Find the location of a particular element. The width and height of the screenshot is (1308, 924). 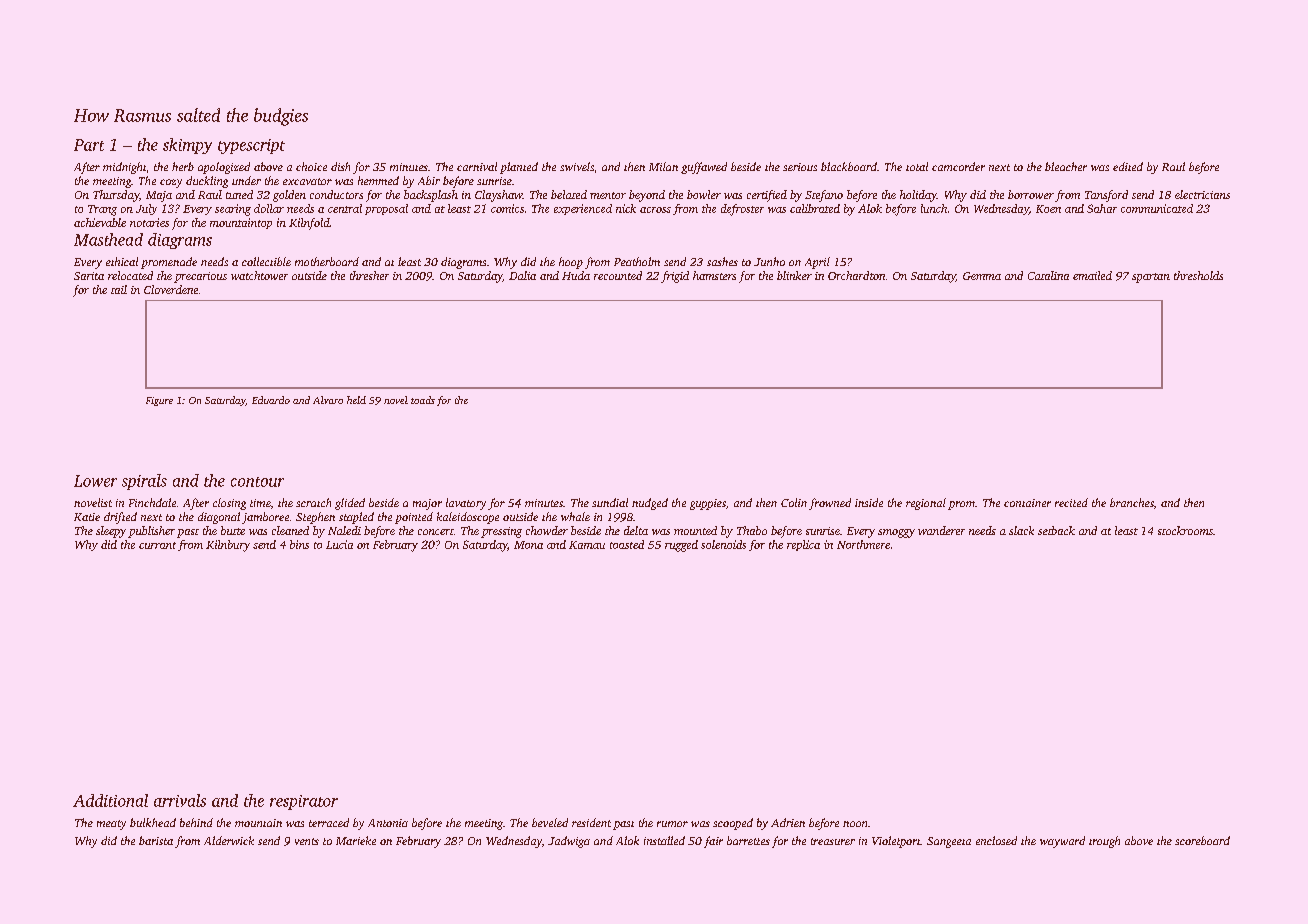

sundial is located at coordinates (610, 502).
